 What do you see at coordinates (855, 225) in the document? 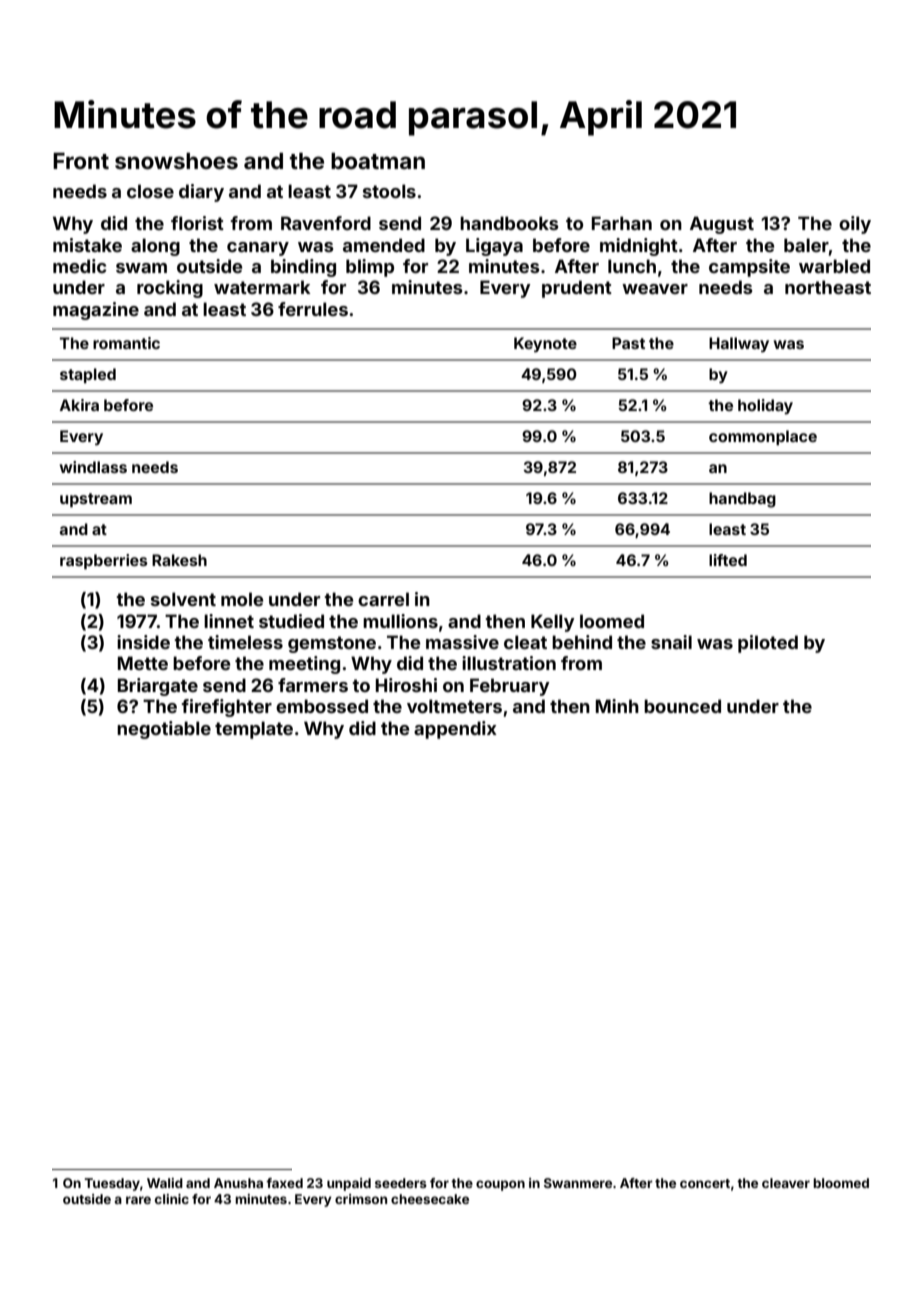
I see `oily` at bounding box center [855, 225].
